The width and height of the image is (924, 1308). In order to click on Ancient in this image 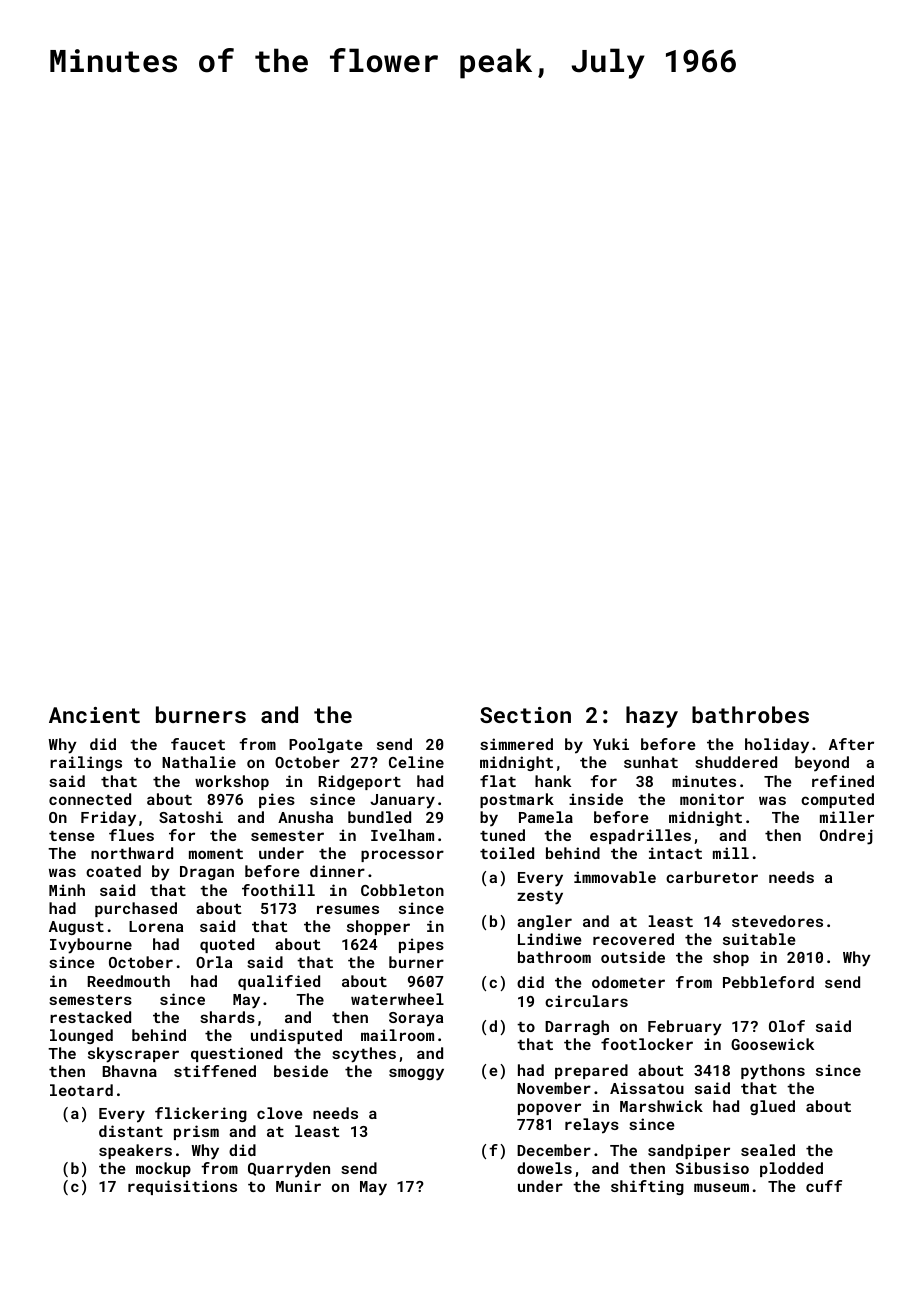, I will do `click(94, 715)`.
